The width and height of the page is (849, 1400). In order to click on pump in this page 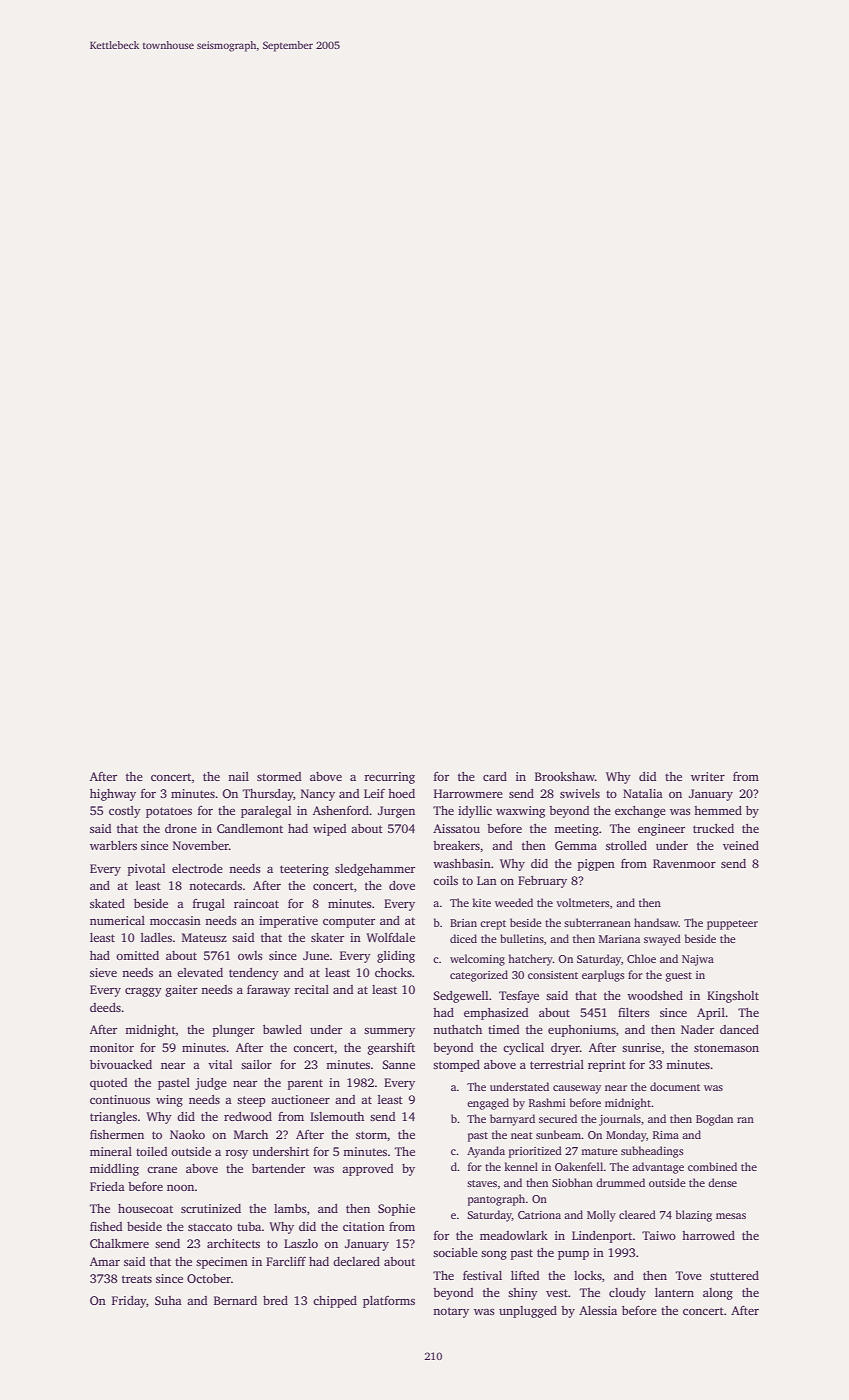, I will do `click(573, 1255)`.
